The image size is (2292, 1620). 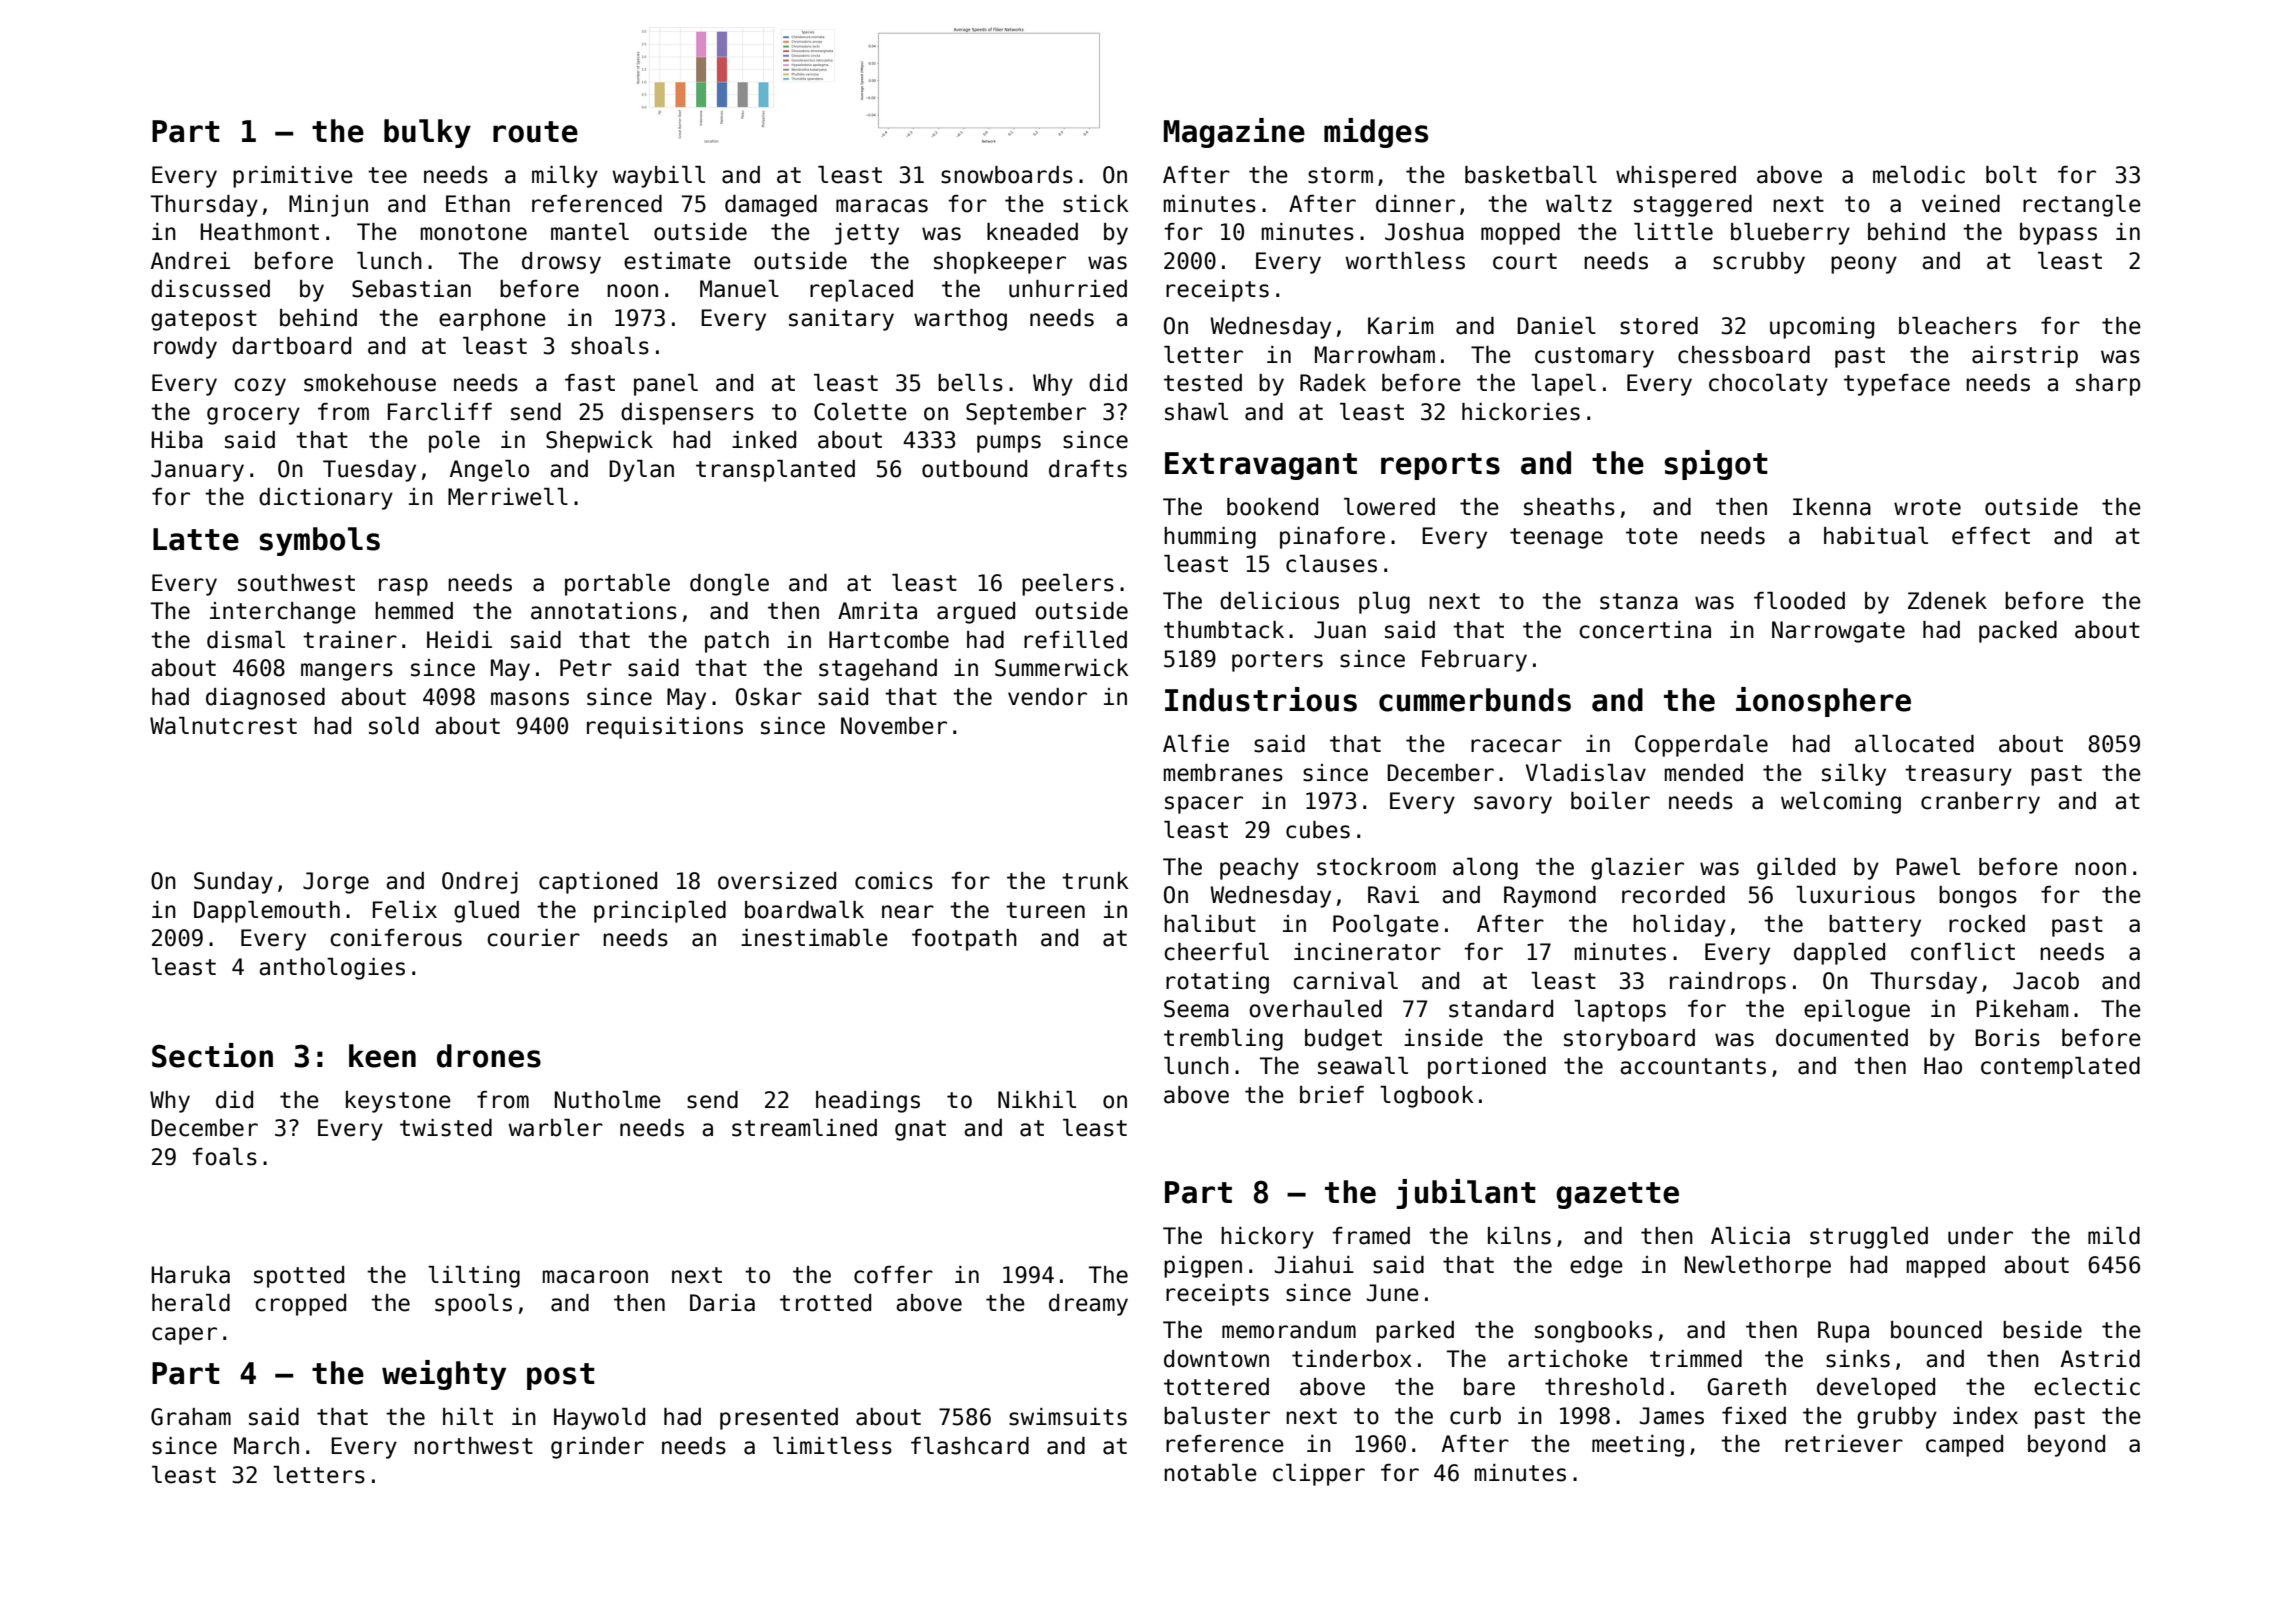 I want to click on notable, so click(x=1210, y=1473).
